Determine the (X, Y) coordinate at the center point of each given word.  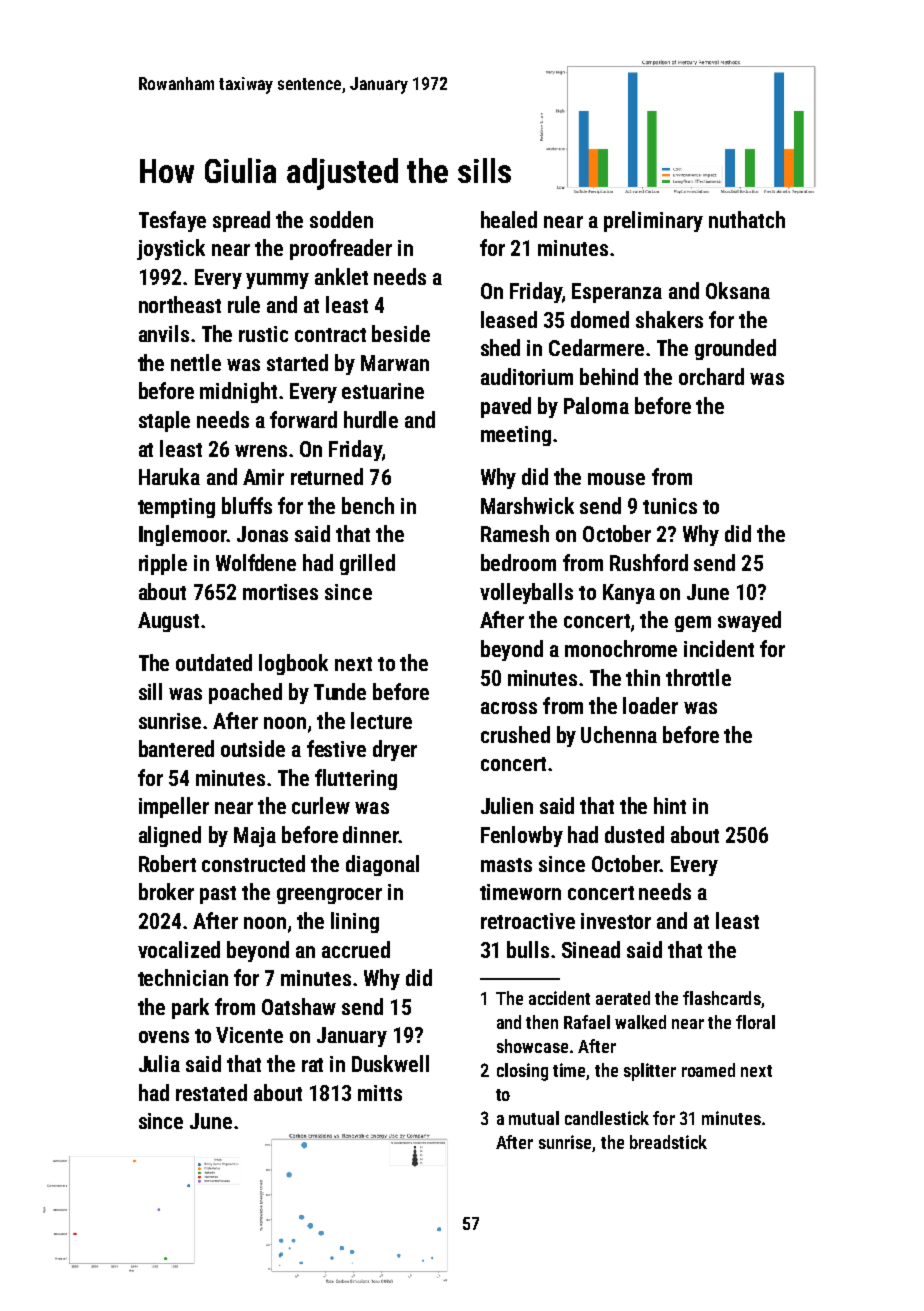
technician (183, 977)
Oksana (738, 290)
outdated (214, 662)
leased (509, 319)
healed (509, 219)
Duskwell (390, 1063)
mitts (380, 1093)
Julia (159, 1063)
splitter (650, 1072)
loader (650, 705)
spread (241, 221)
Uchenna (619, 734)
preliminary (653, 221)
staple (164, 421)
